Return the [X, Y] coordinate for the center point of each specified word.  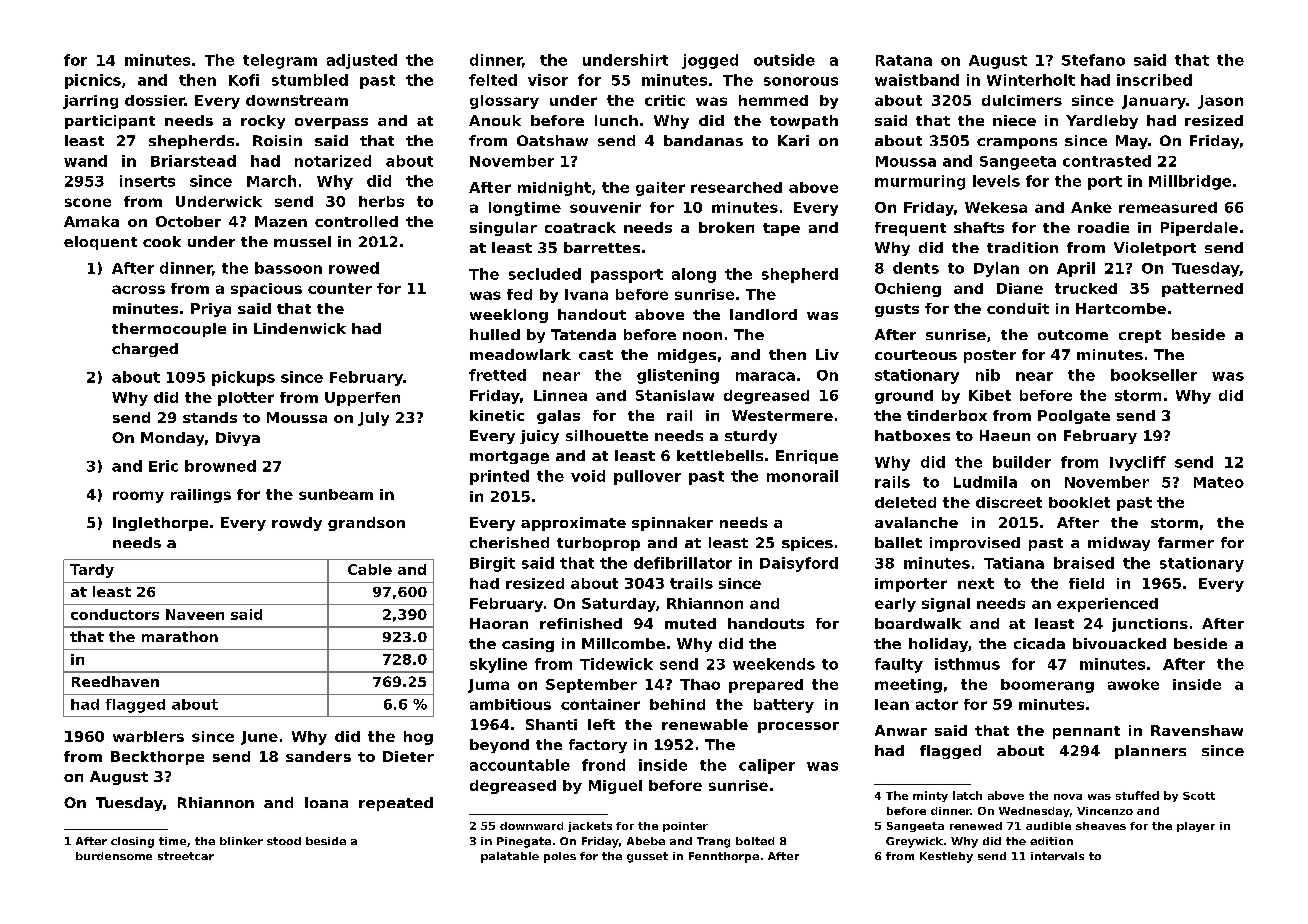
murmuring [920, 182]
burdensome [114, 856]
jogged [710, 61]
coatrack [580, 227]
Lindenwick [300, 328]
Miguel [615, 787]
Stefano [1093, 60]
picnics [93, 81]
